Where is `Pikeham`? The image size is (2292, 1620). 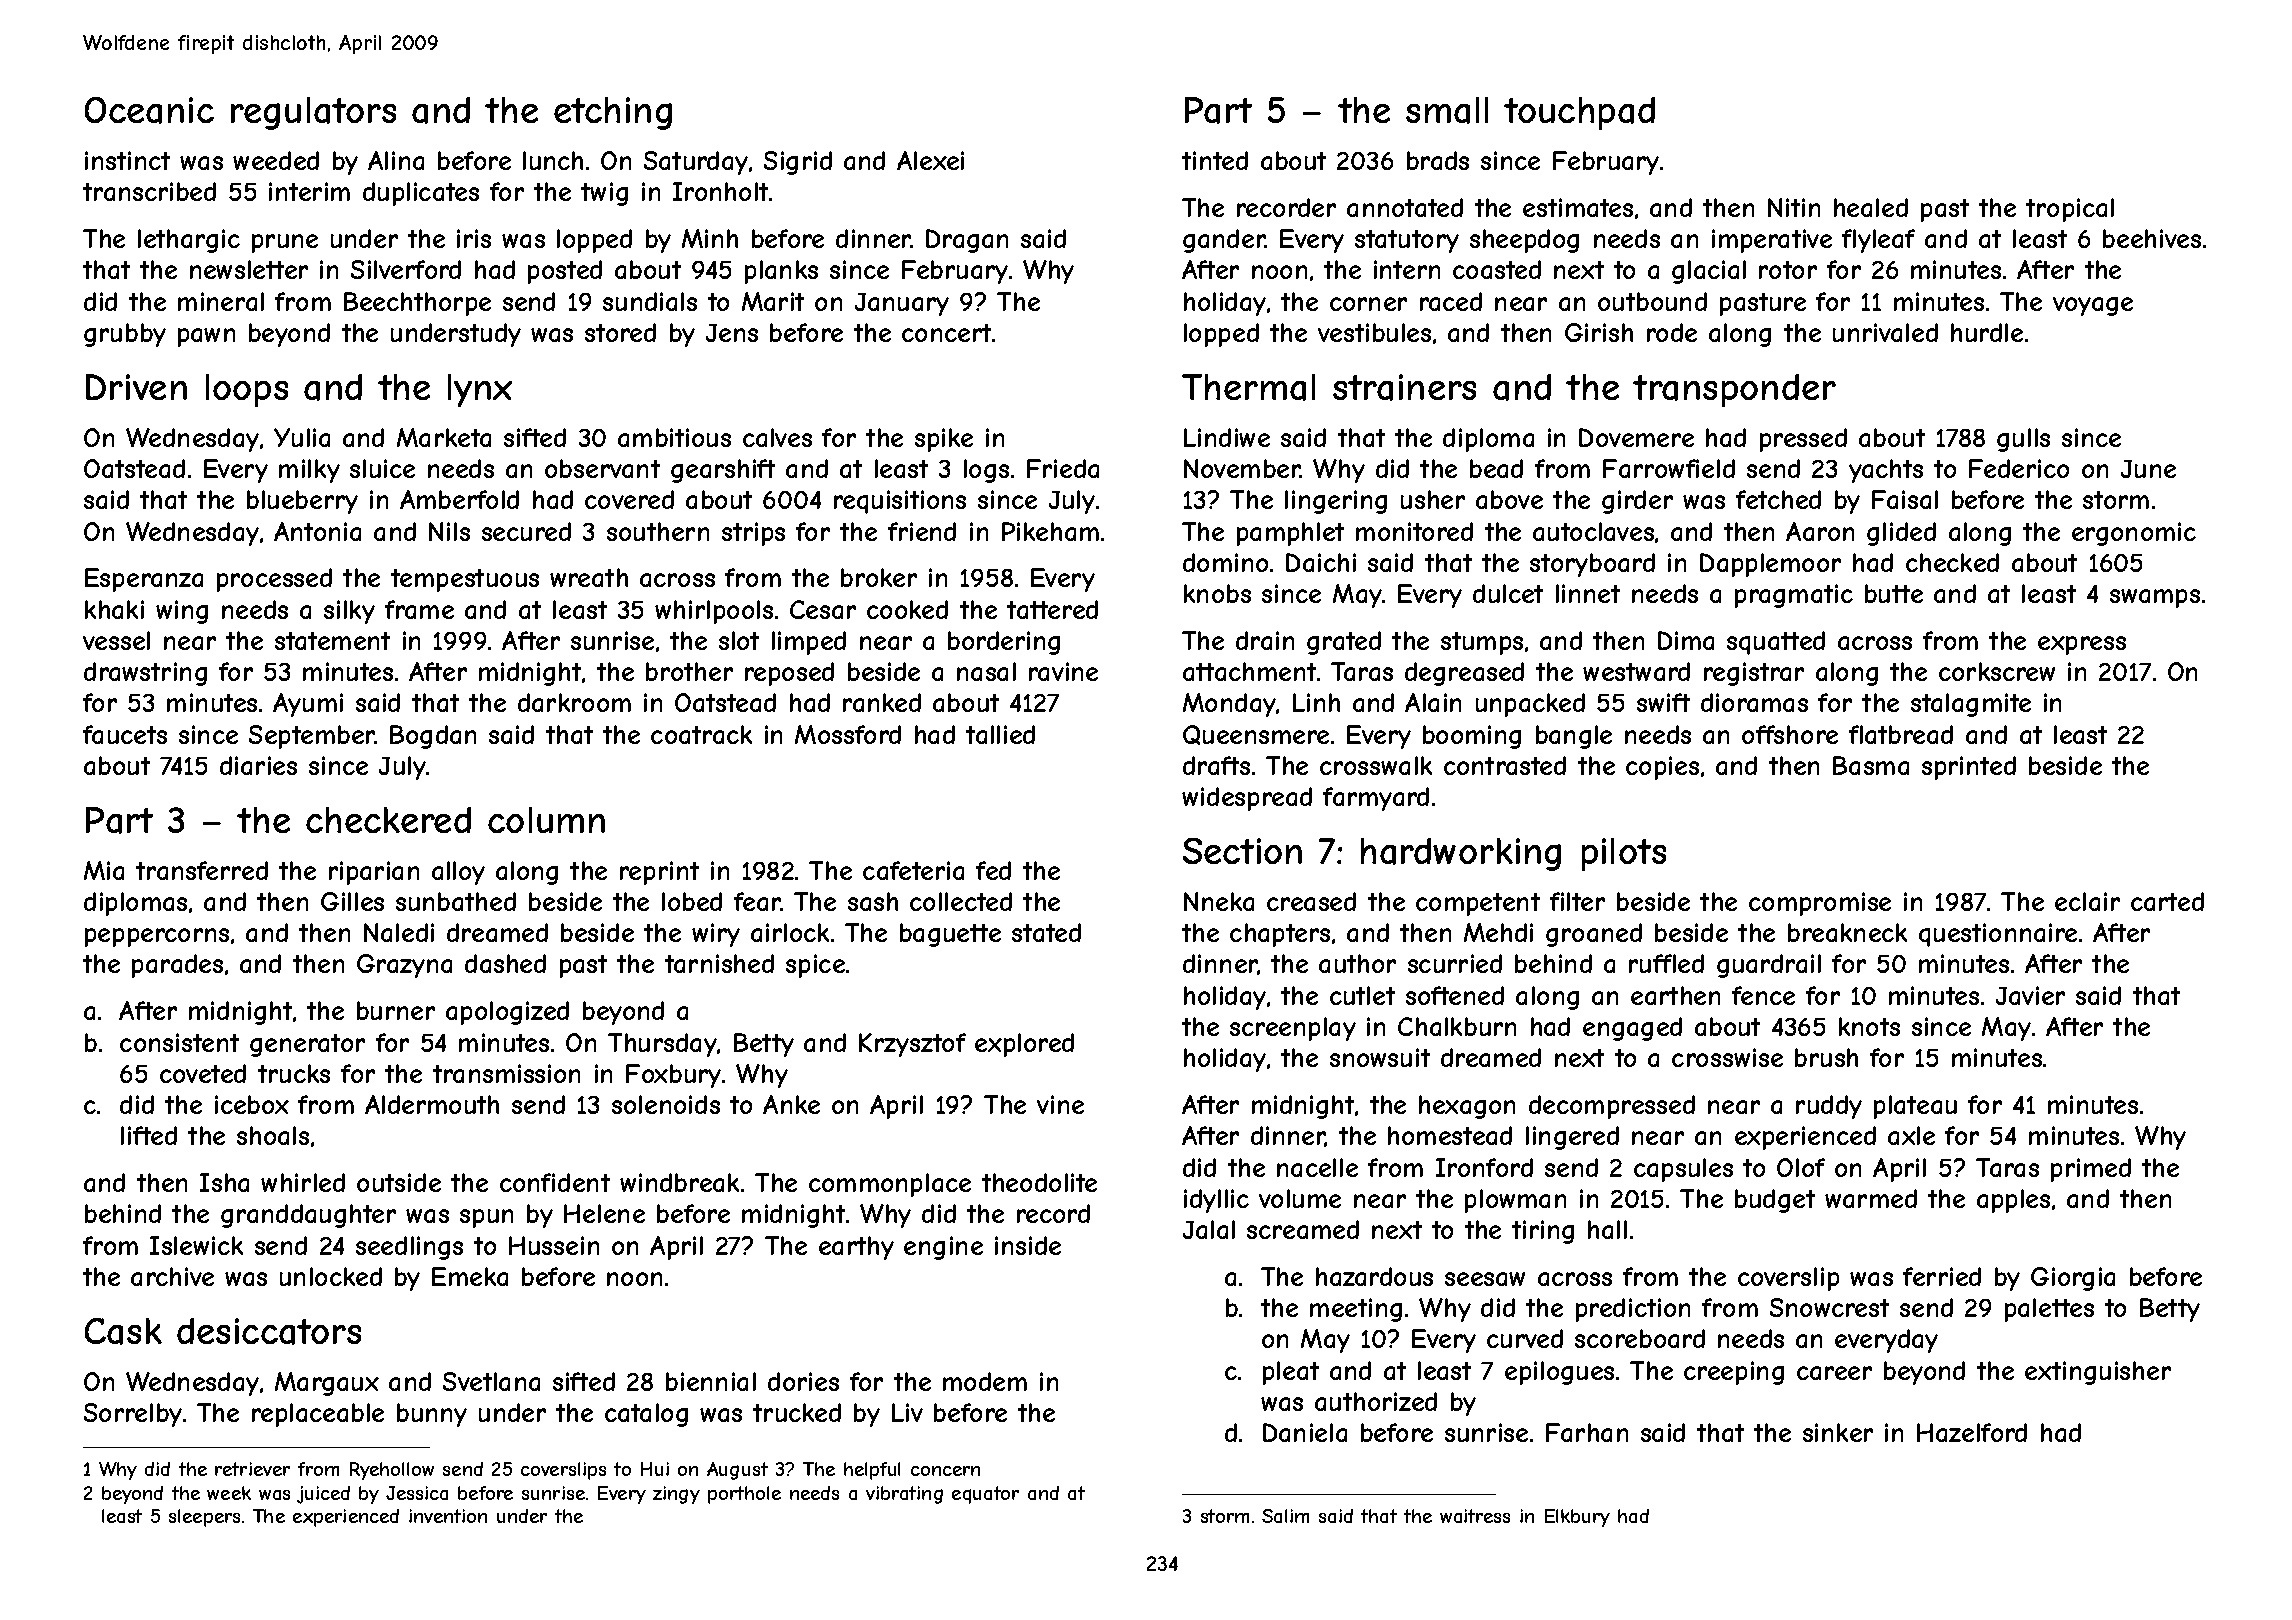
Pikeham is located at coordinates (1050, 531).
